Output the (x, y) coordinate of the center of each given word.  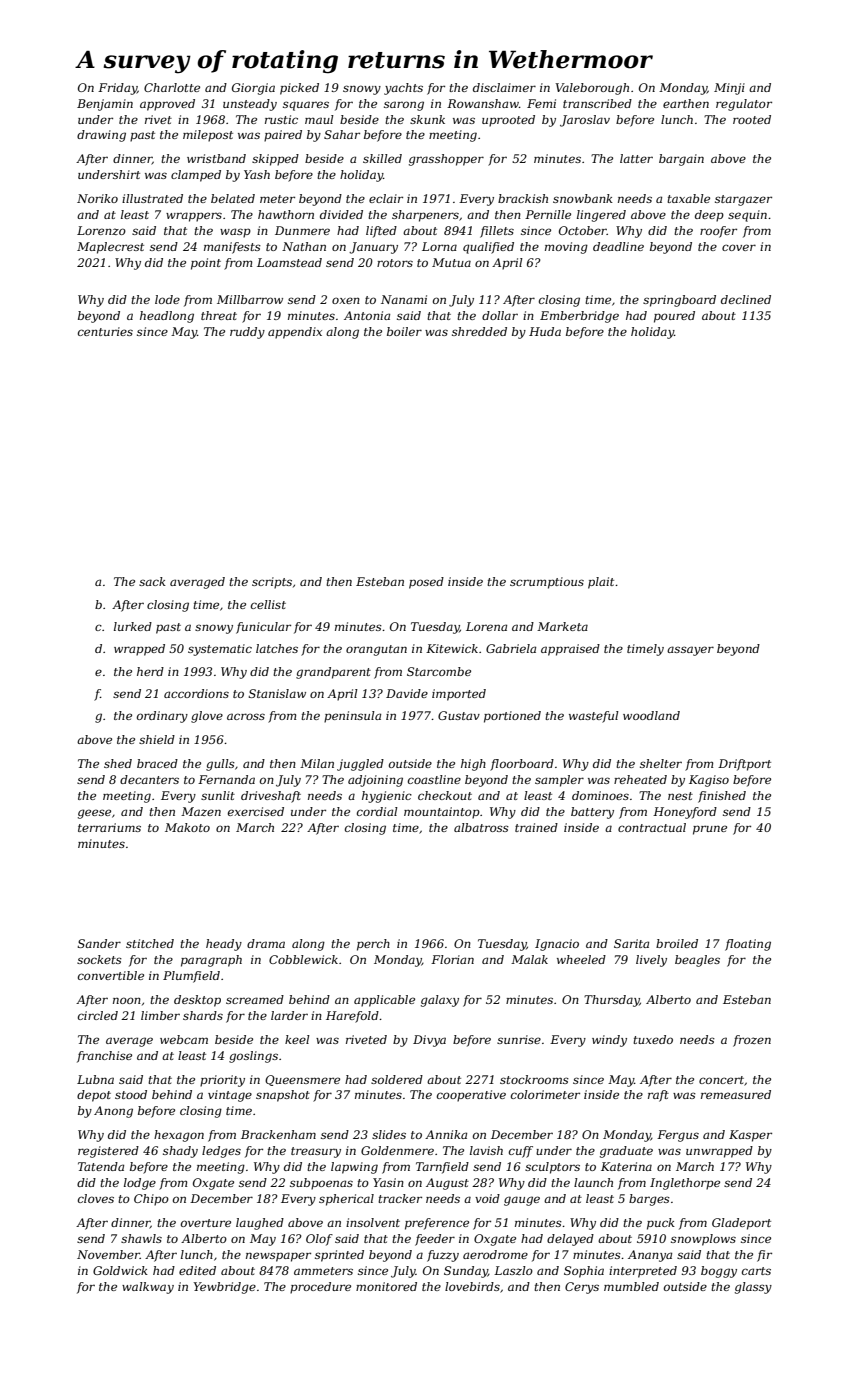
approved (167, 105)
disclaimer (504, 87)
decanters (149, 779)
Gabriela (511, 648)
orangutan (376, 650)
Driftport (744, 765)
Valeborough (592, 89)
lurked (133, 626)
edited (197, 1270)
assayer (690, 651)
